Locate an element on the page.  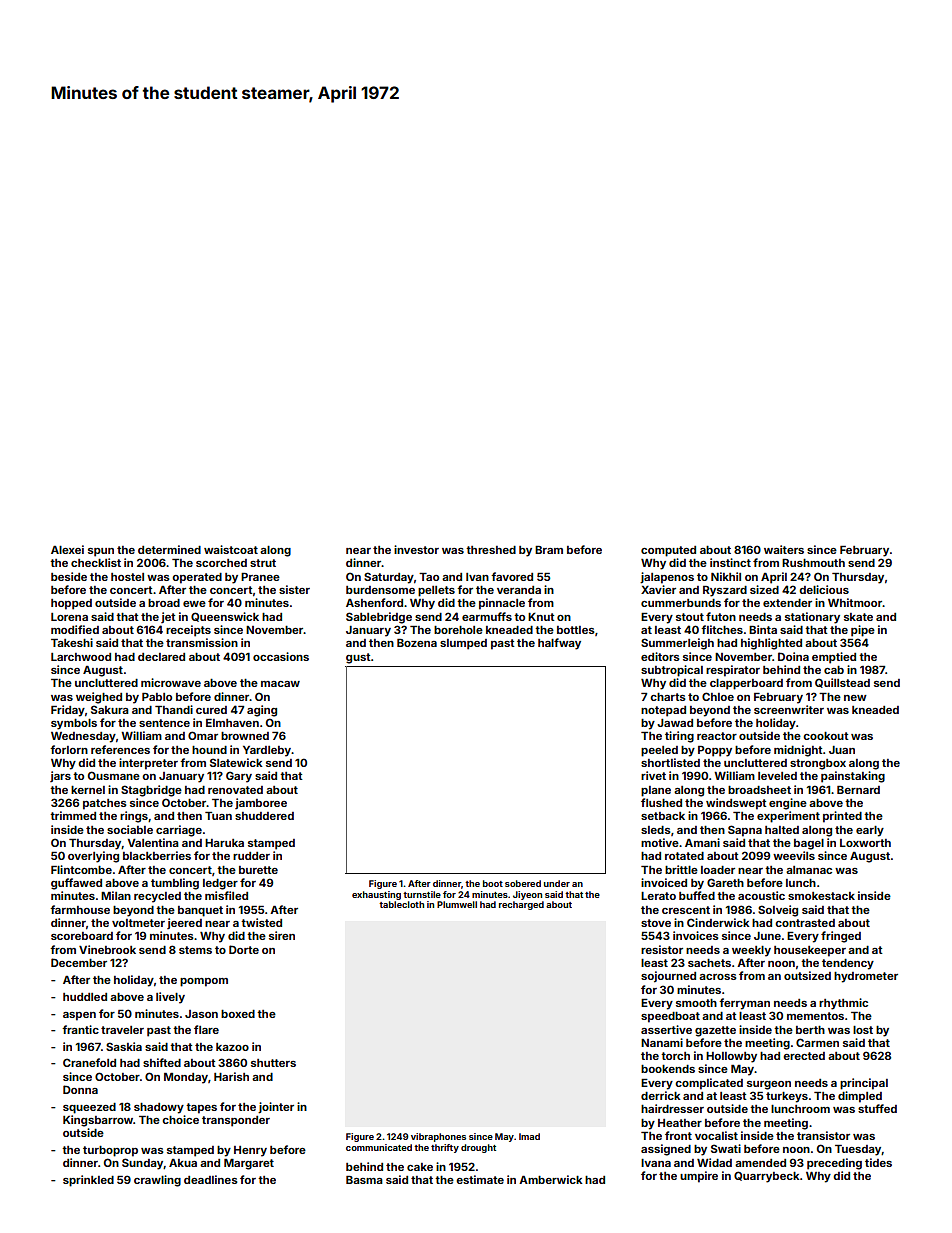
Bernard is located at coordinates (858, 789).
